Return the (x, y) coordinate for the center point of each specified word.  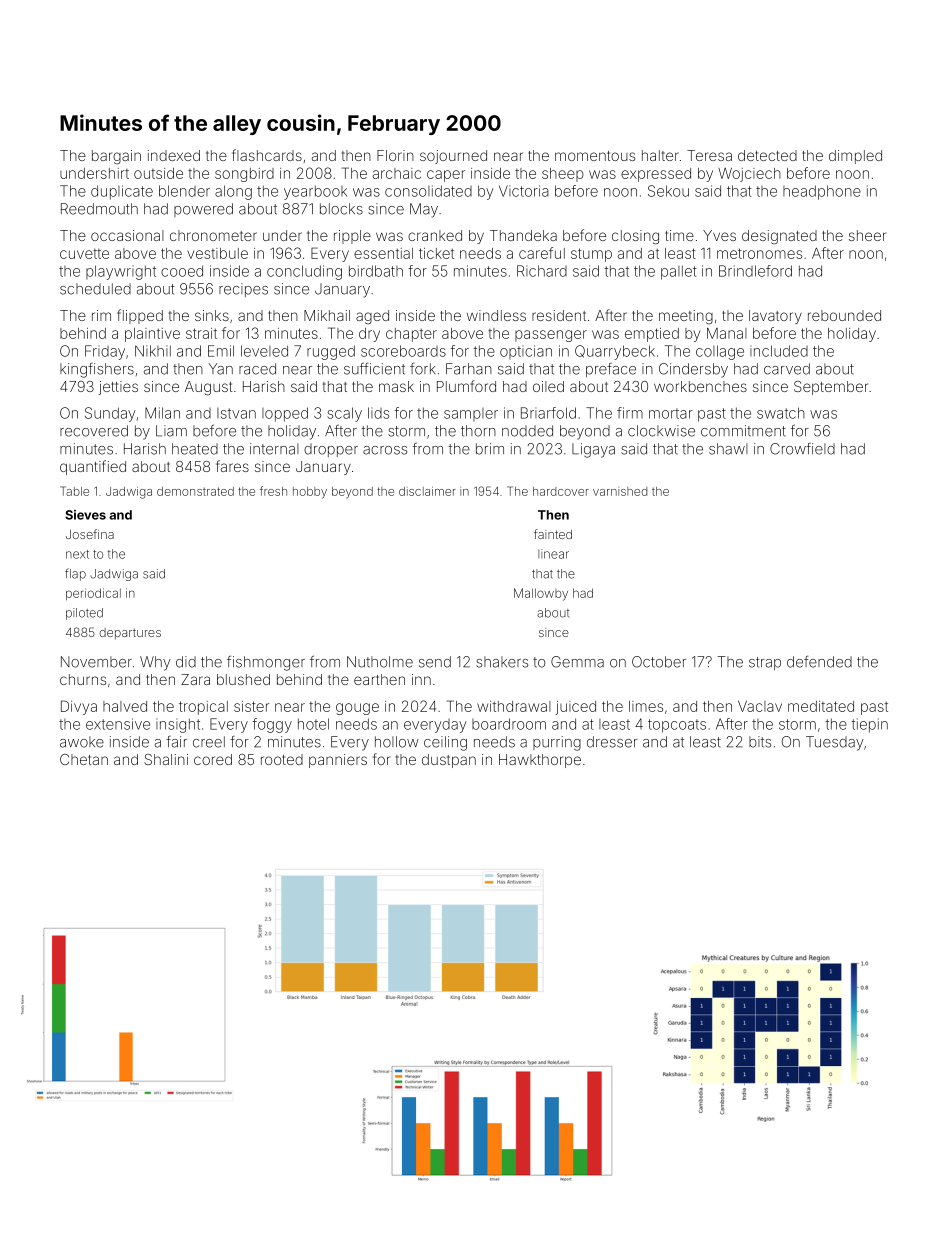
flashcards (267, 155)
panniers (338, 761)
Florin (395, 155)
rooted (282, 759)
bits (760, 742)
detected (767, 155)
